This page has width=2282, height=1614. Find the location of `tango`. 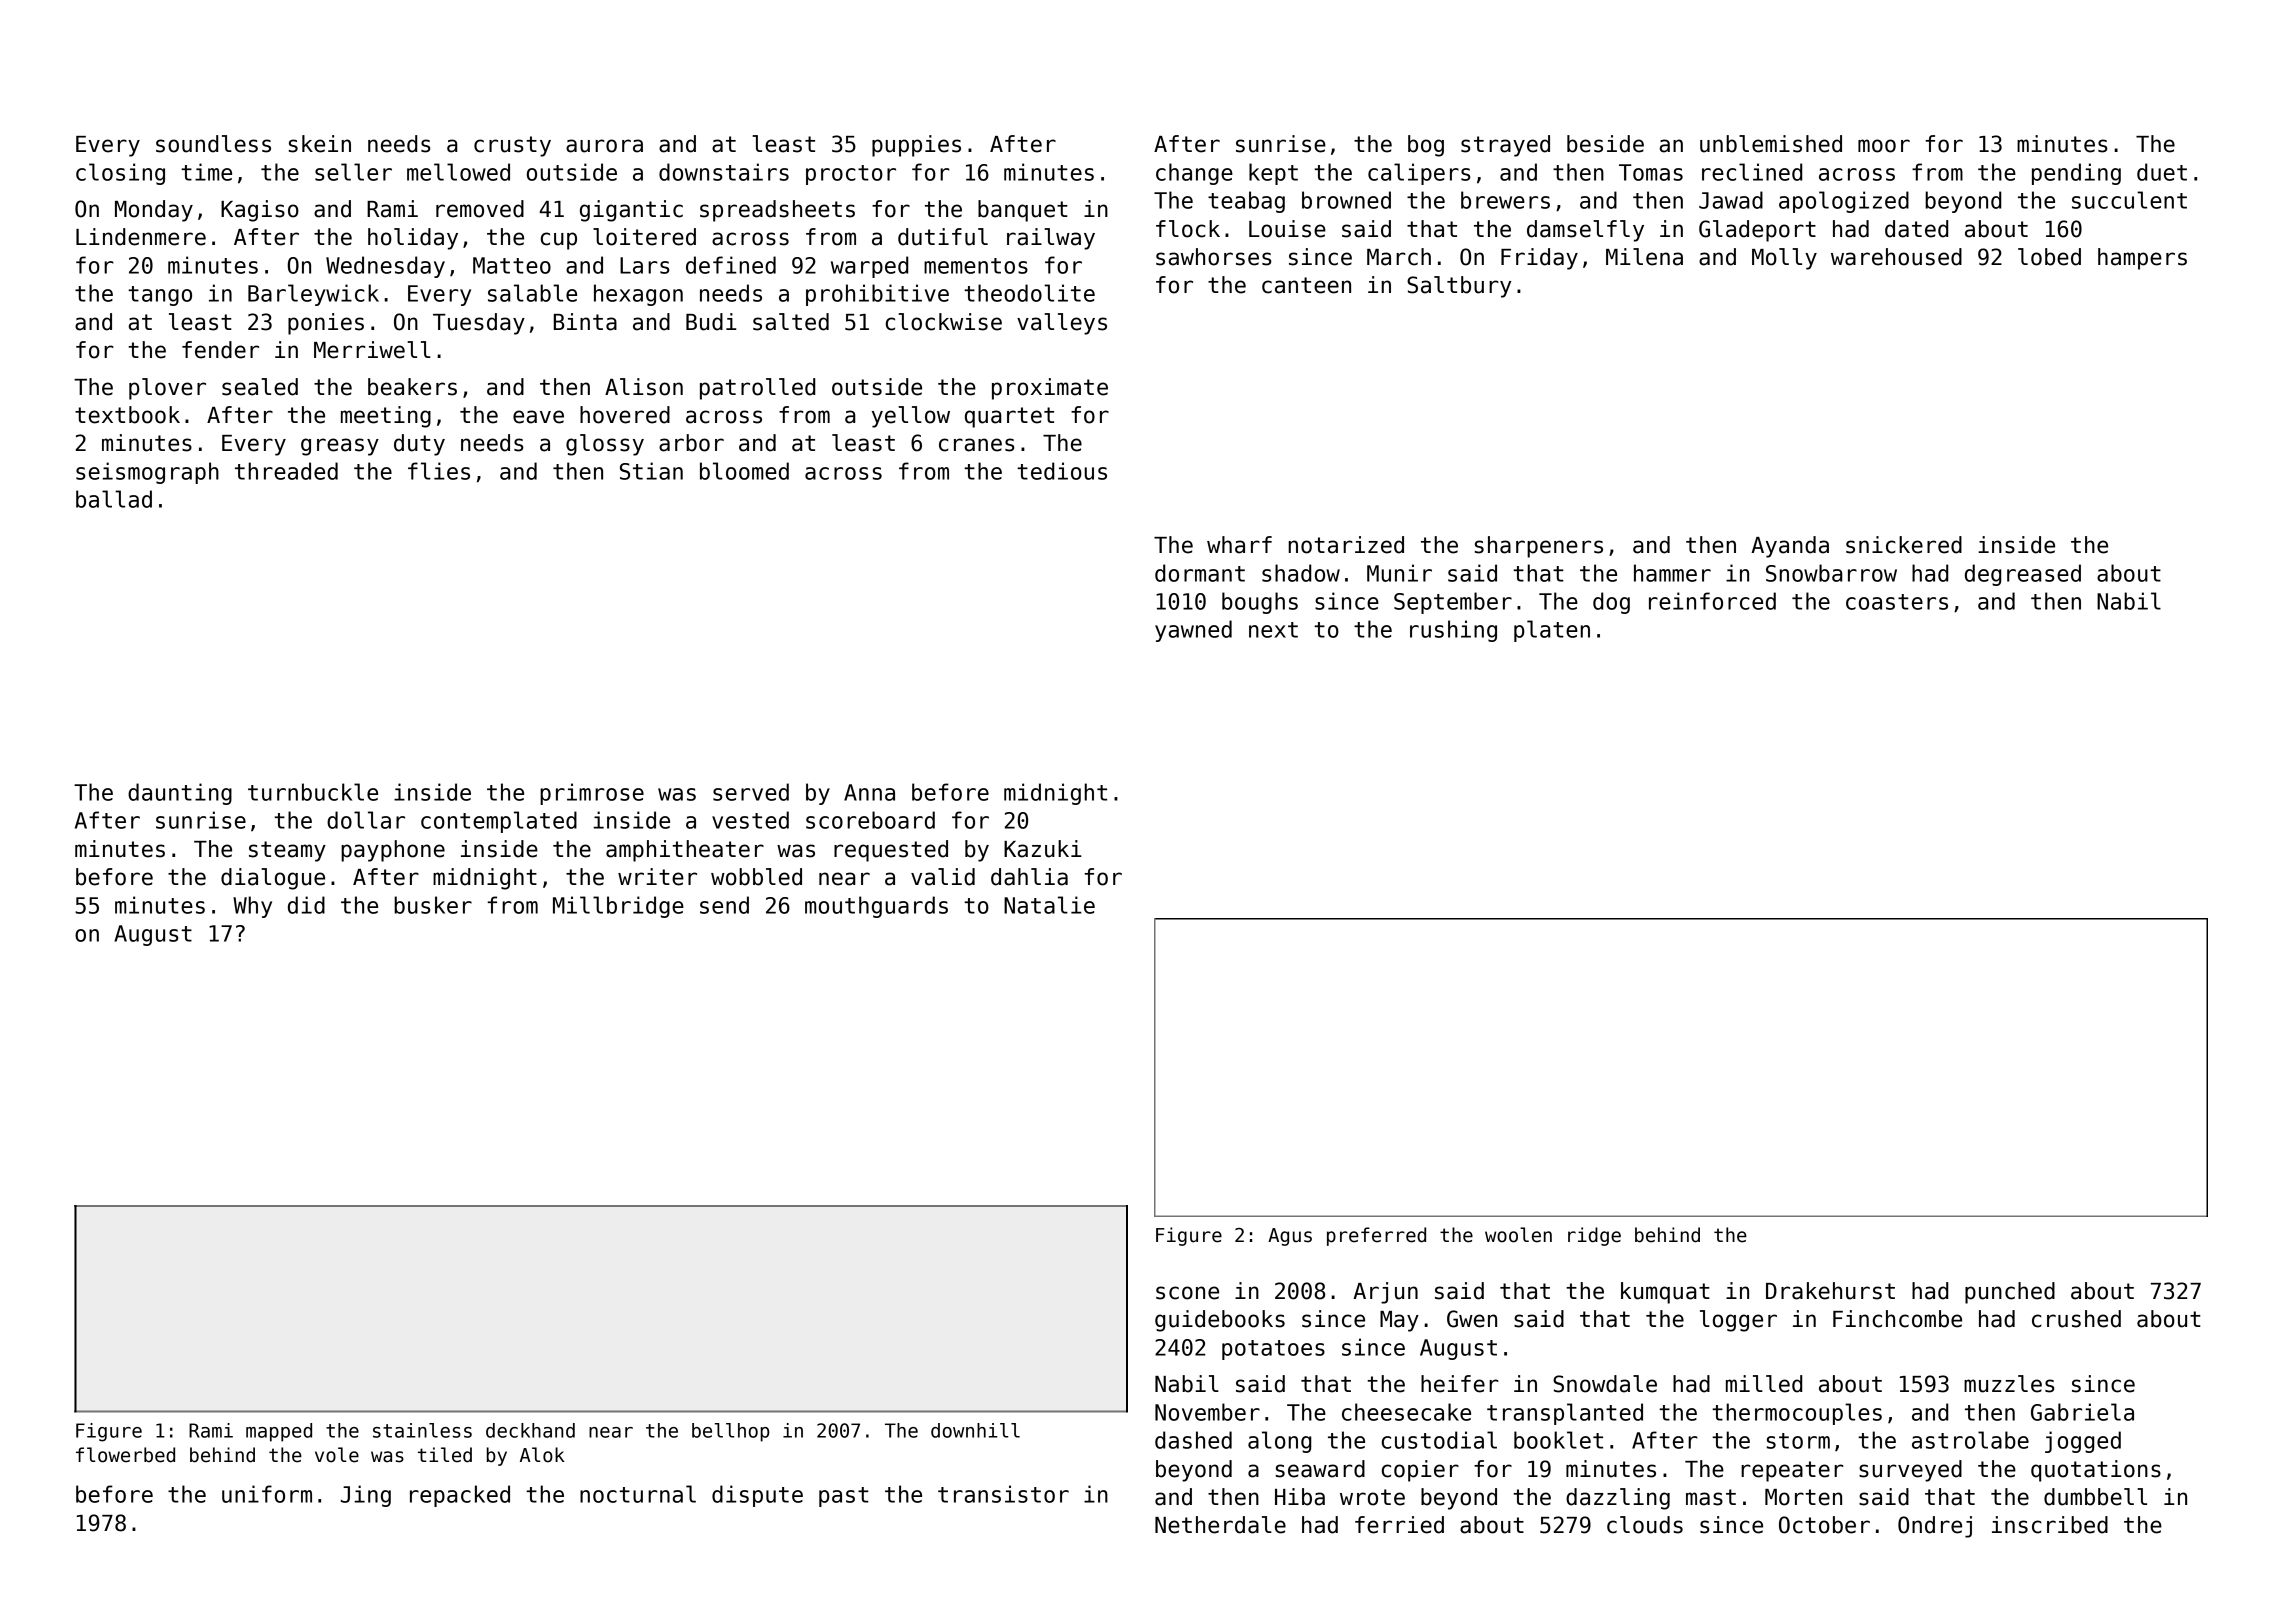

tango is located at coordinates (160, 296).
